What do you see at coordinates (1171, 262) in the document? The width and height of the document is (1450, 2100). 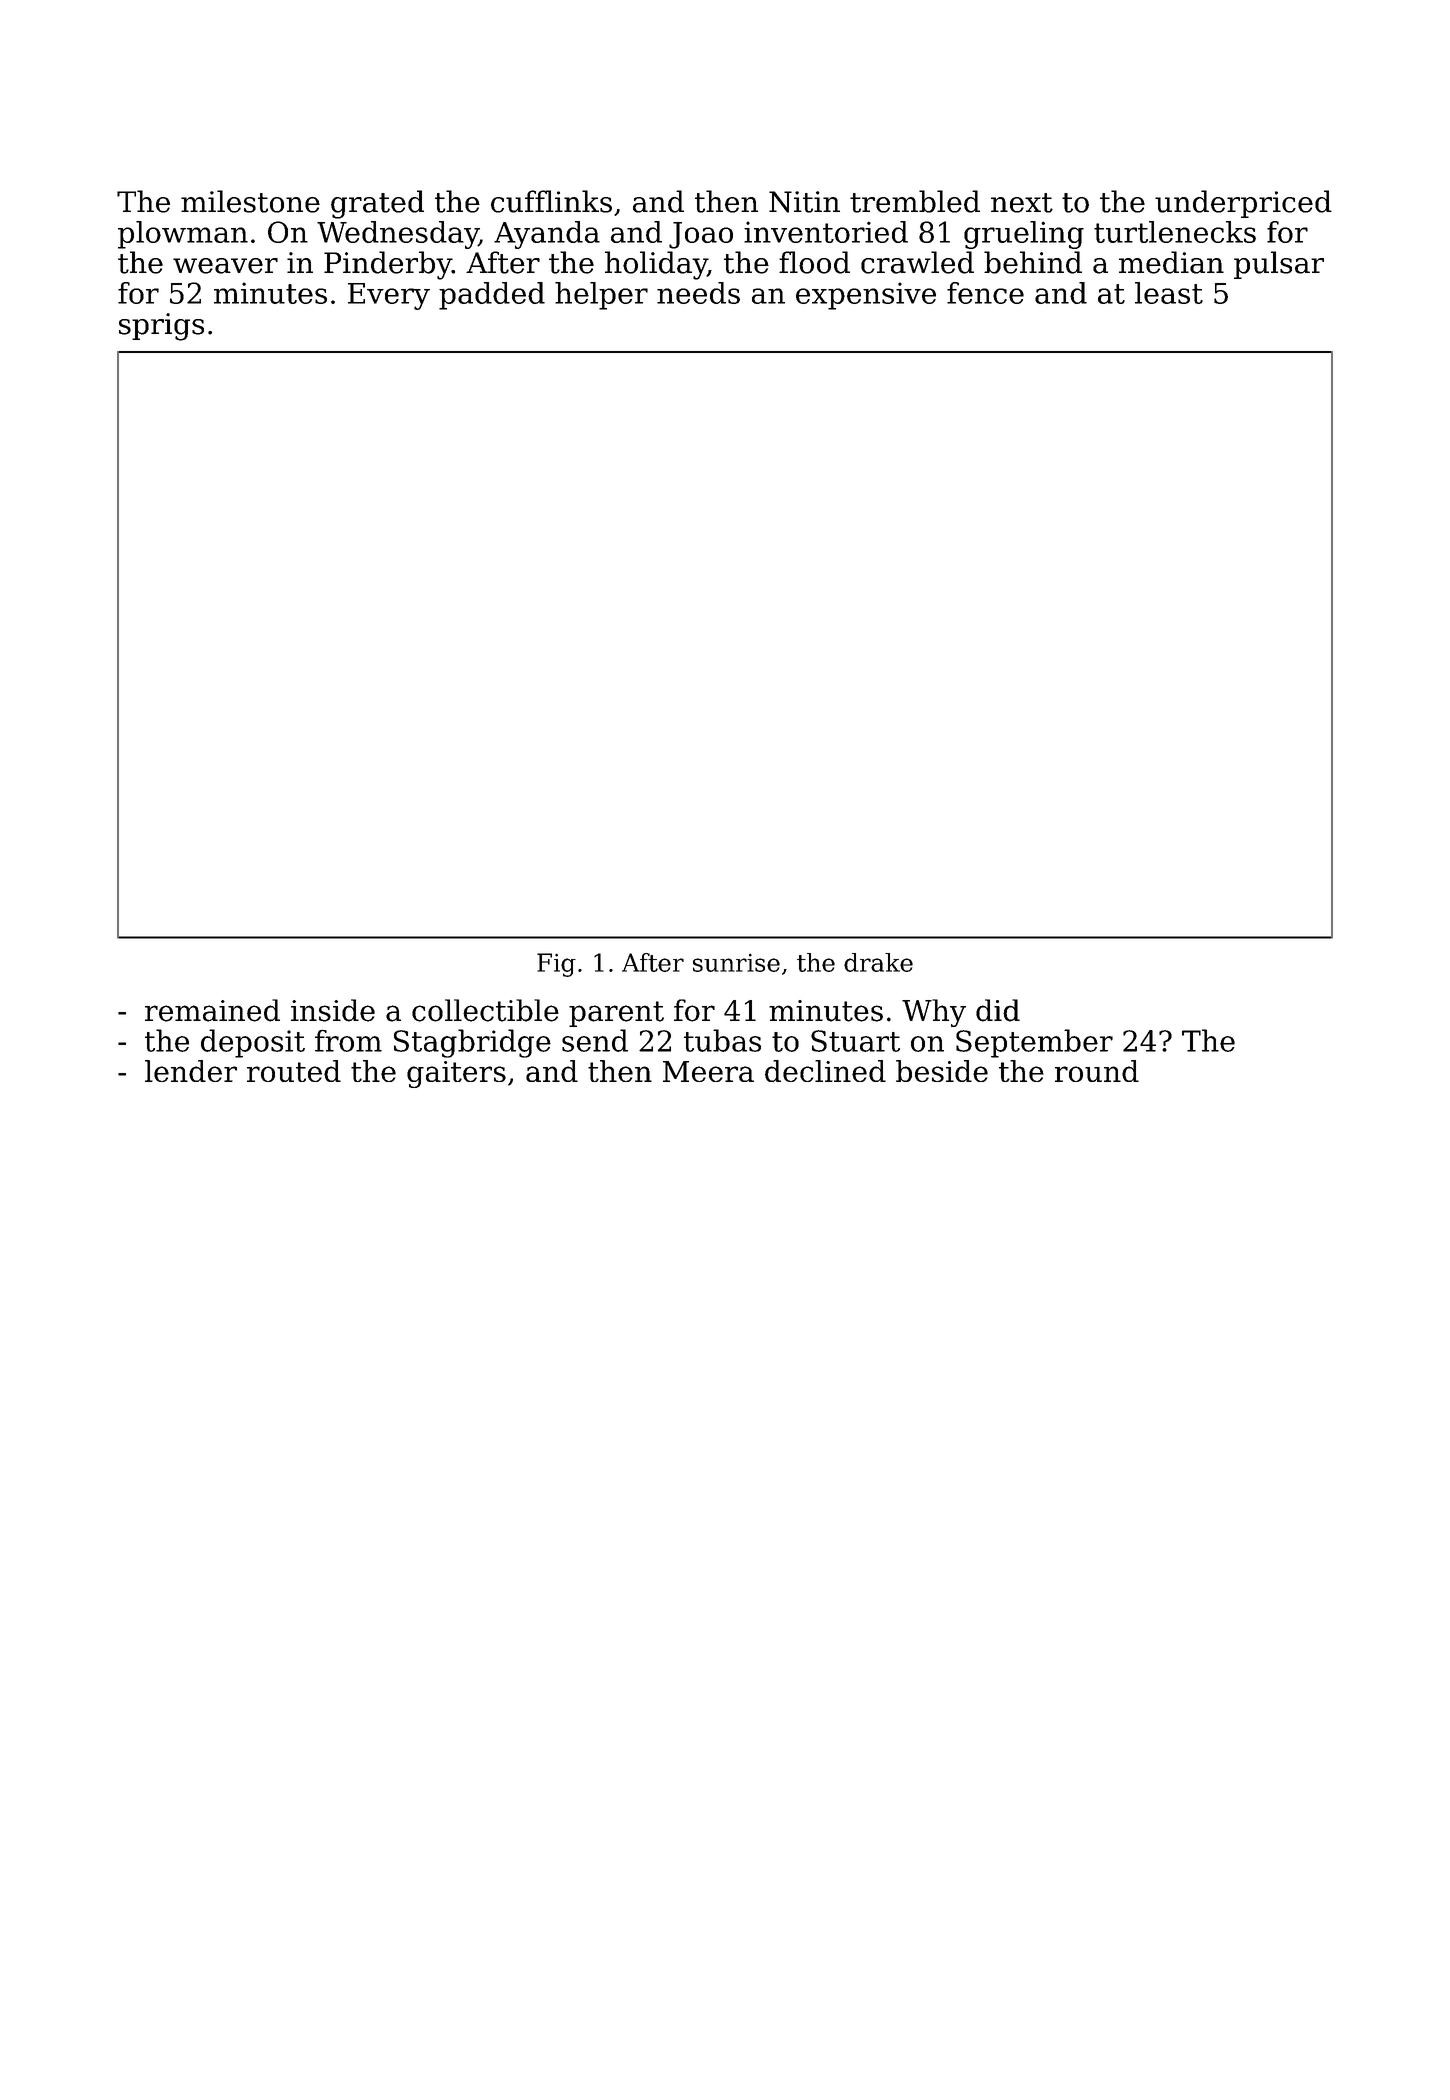 I see `median` at bounding box center [1171, 262].
